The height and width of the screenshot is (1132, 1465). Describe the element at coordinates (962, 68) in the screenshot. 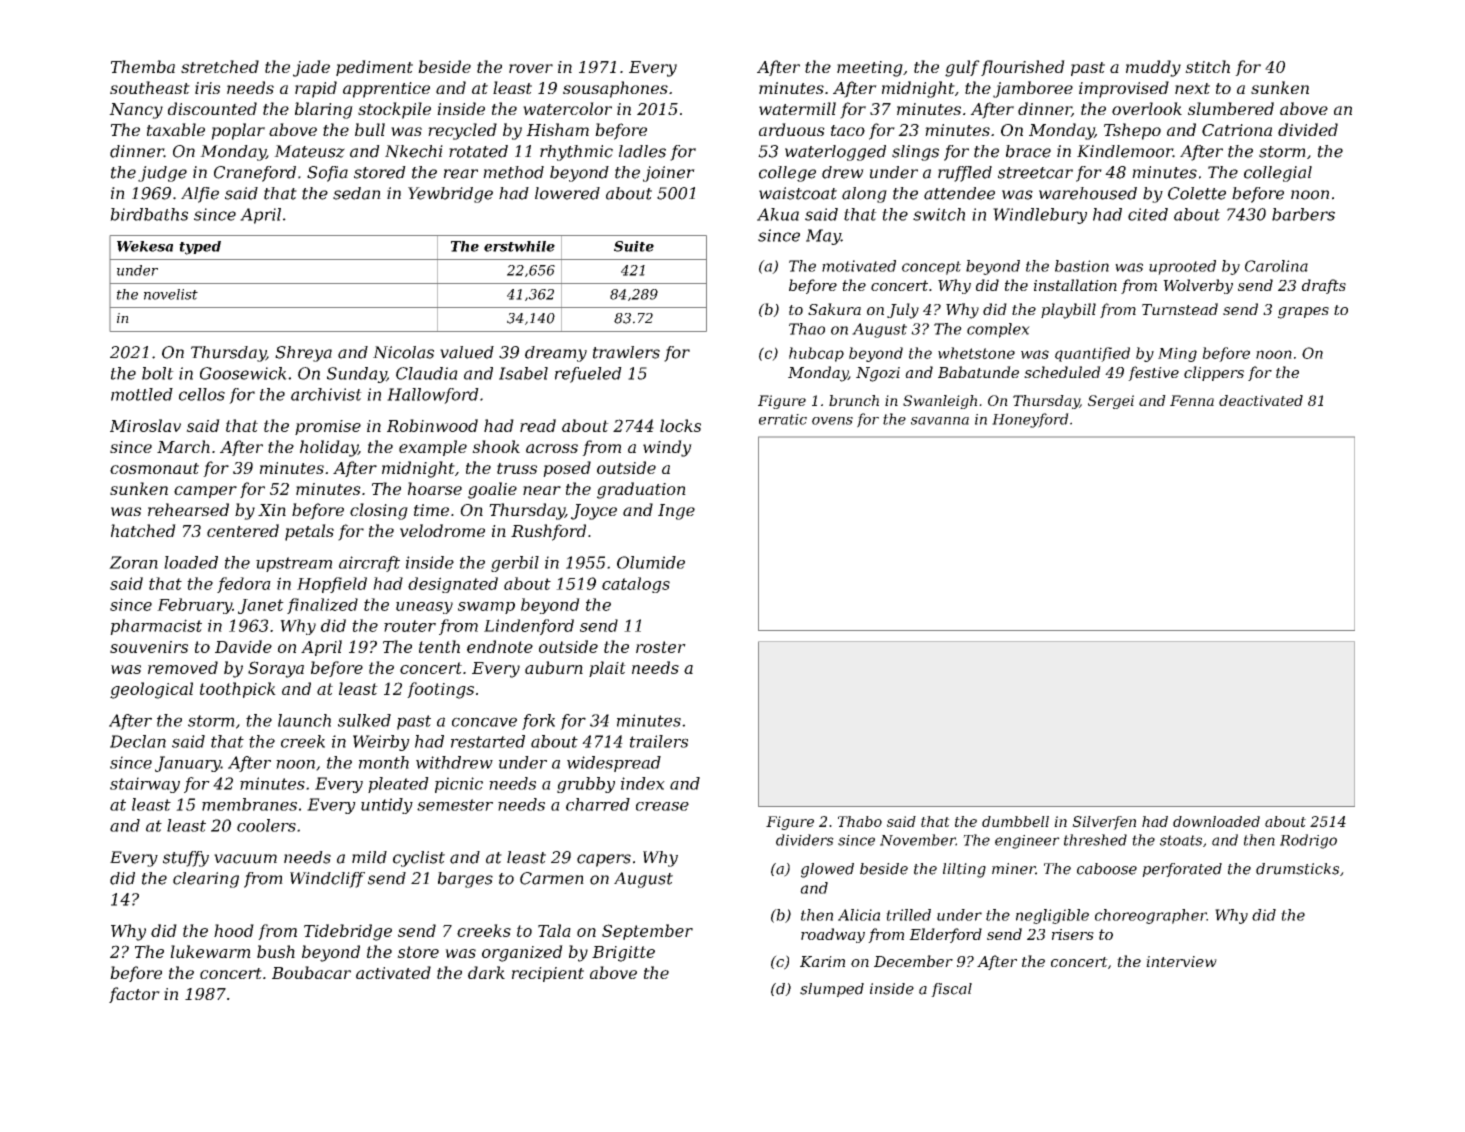

I see `gulf` at that location.
